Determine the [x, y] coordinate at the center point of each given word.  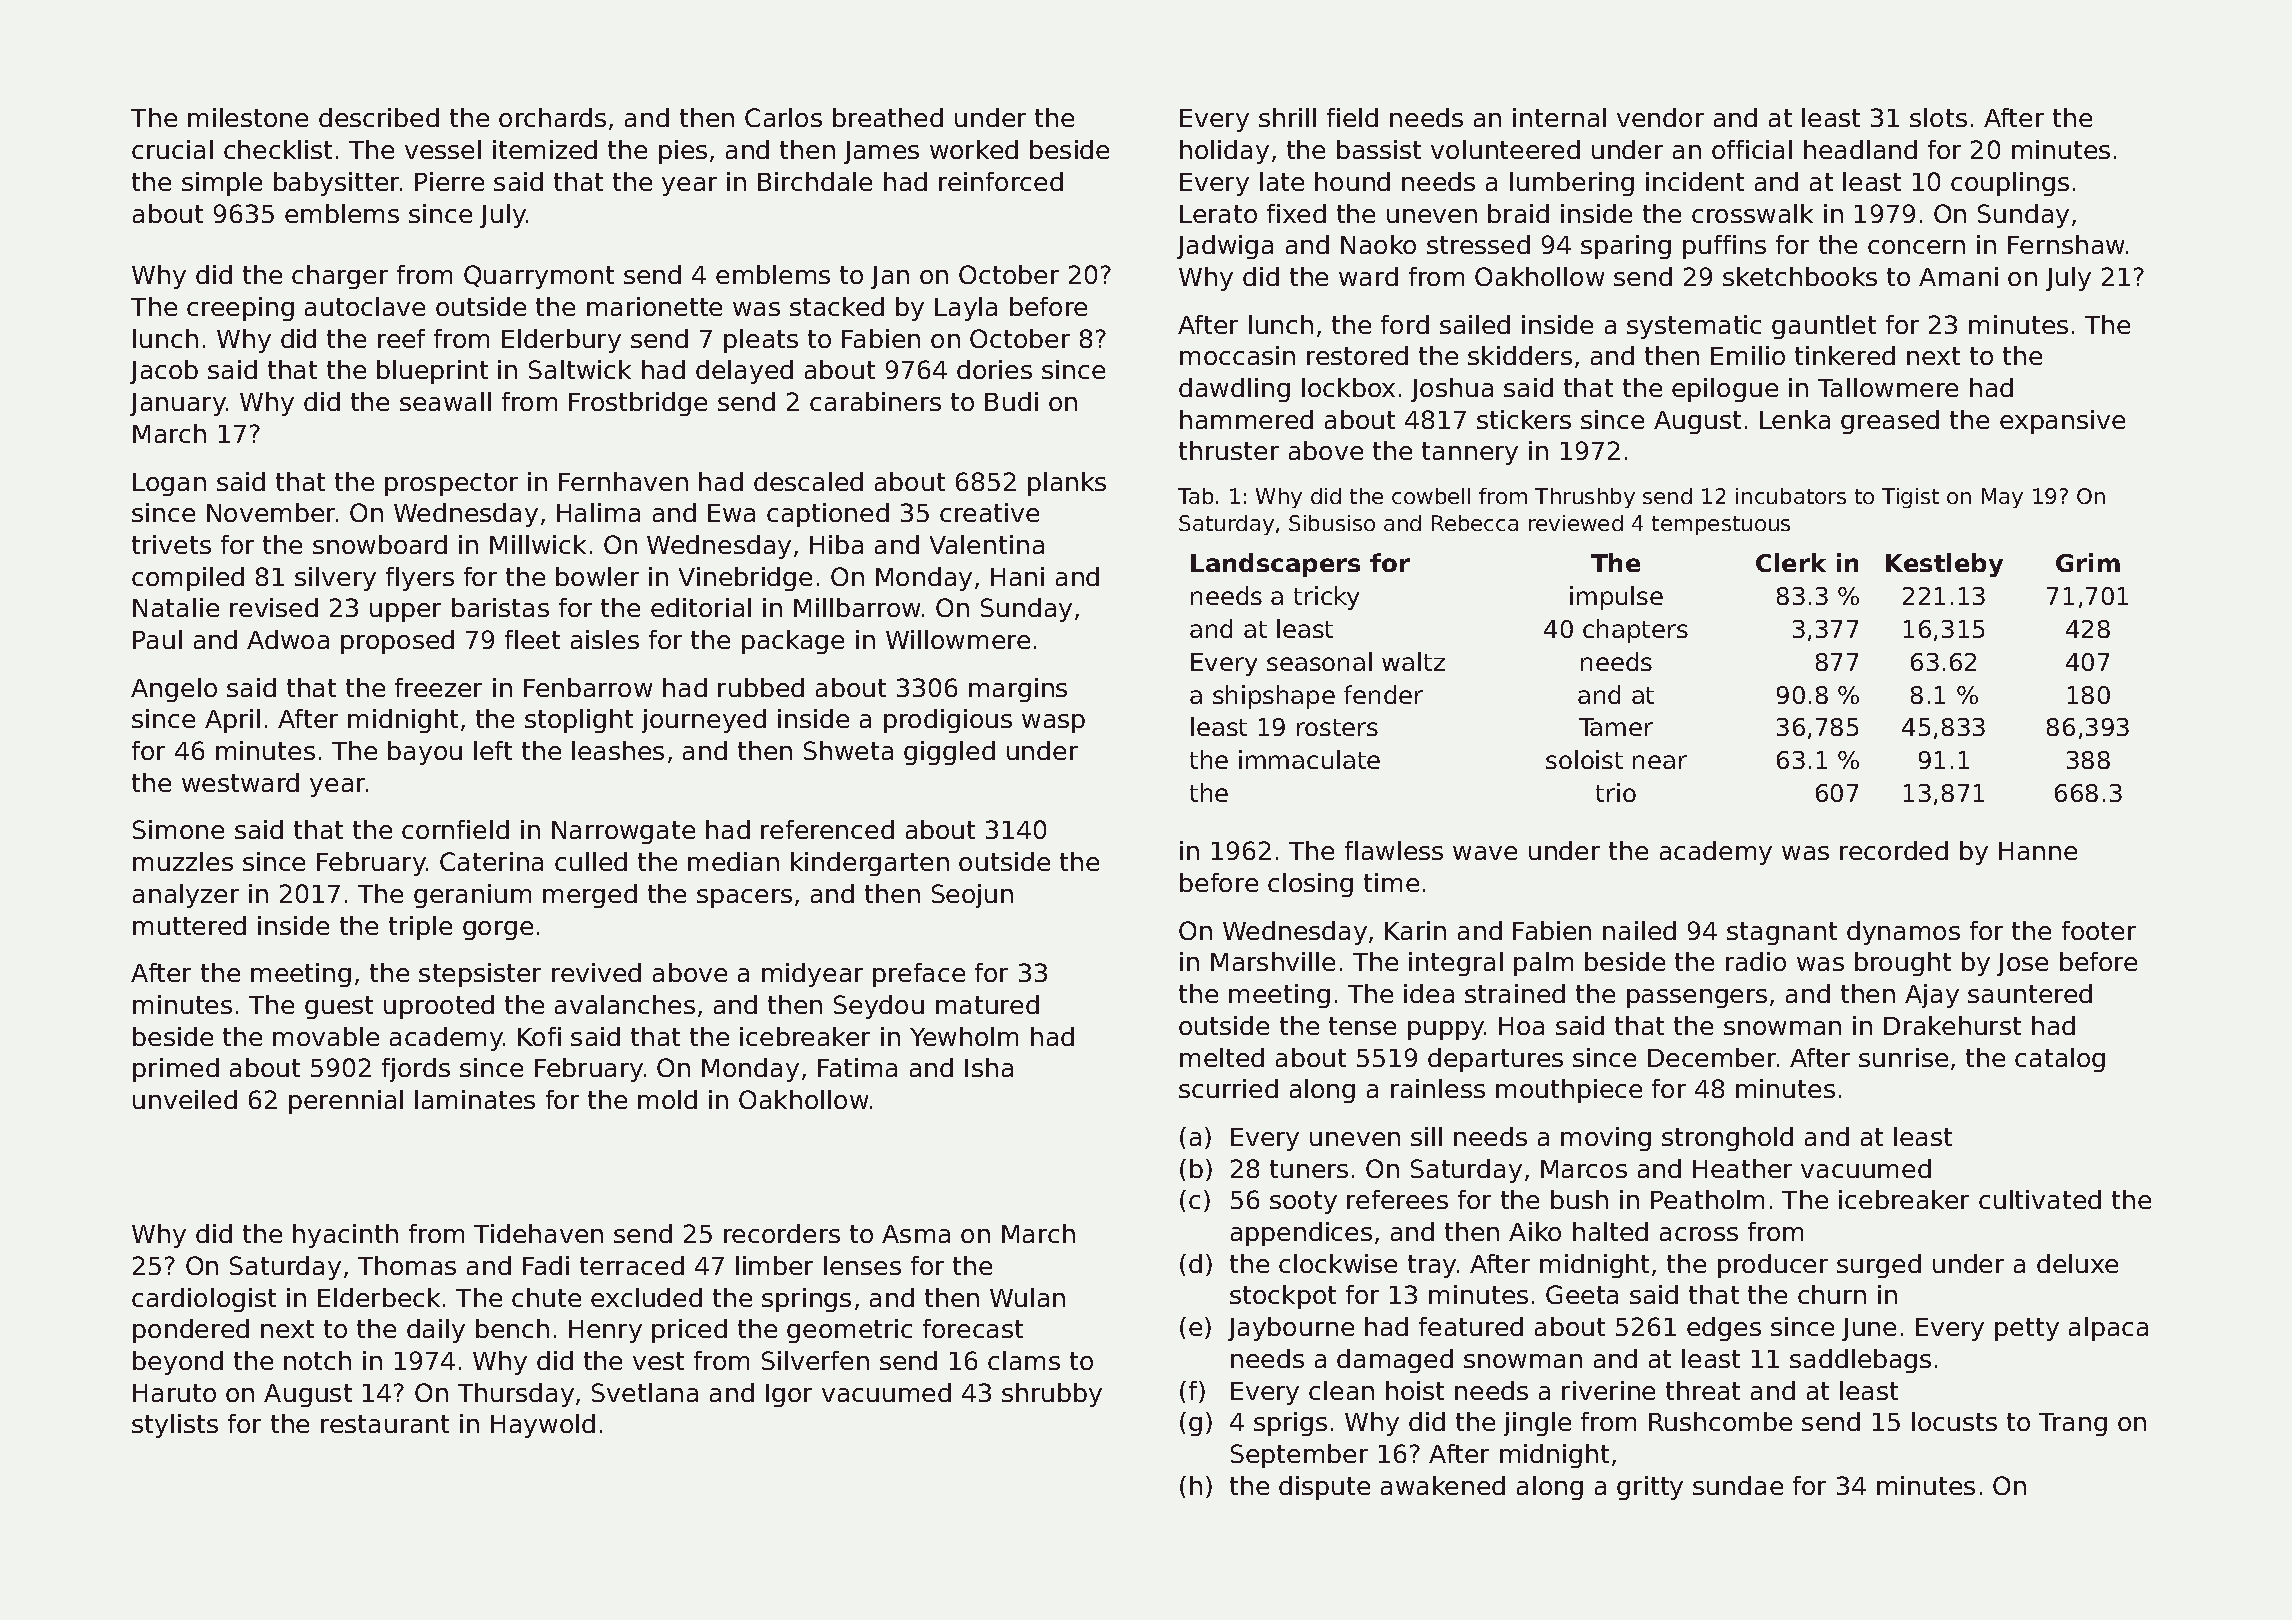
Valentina [987, 544]
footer [2099, 930]
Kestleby [1944, 565]
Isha [989, 1067]
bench [512, 1328]
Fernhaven [623, 481]
